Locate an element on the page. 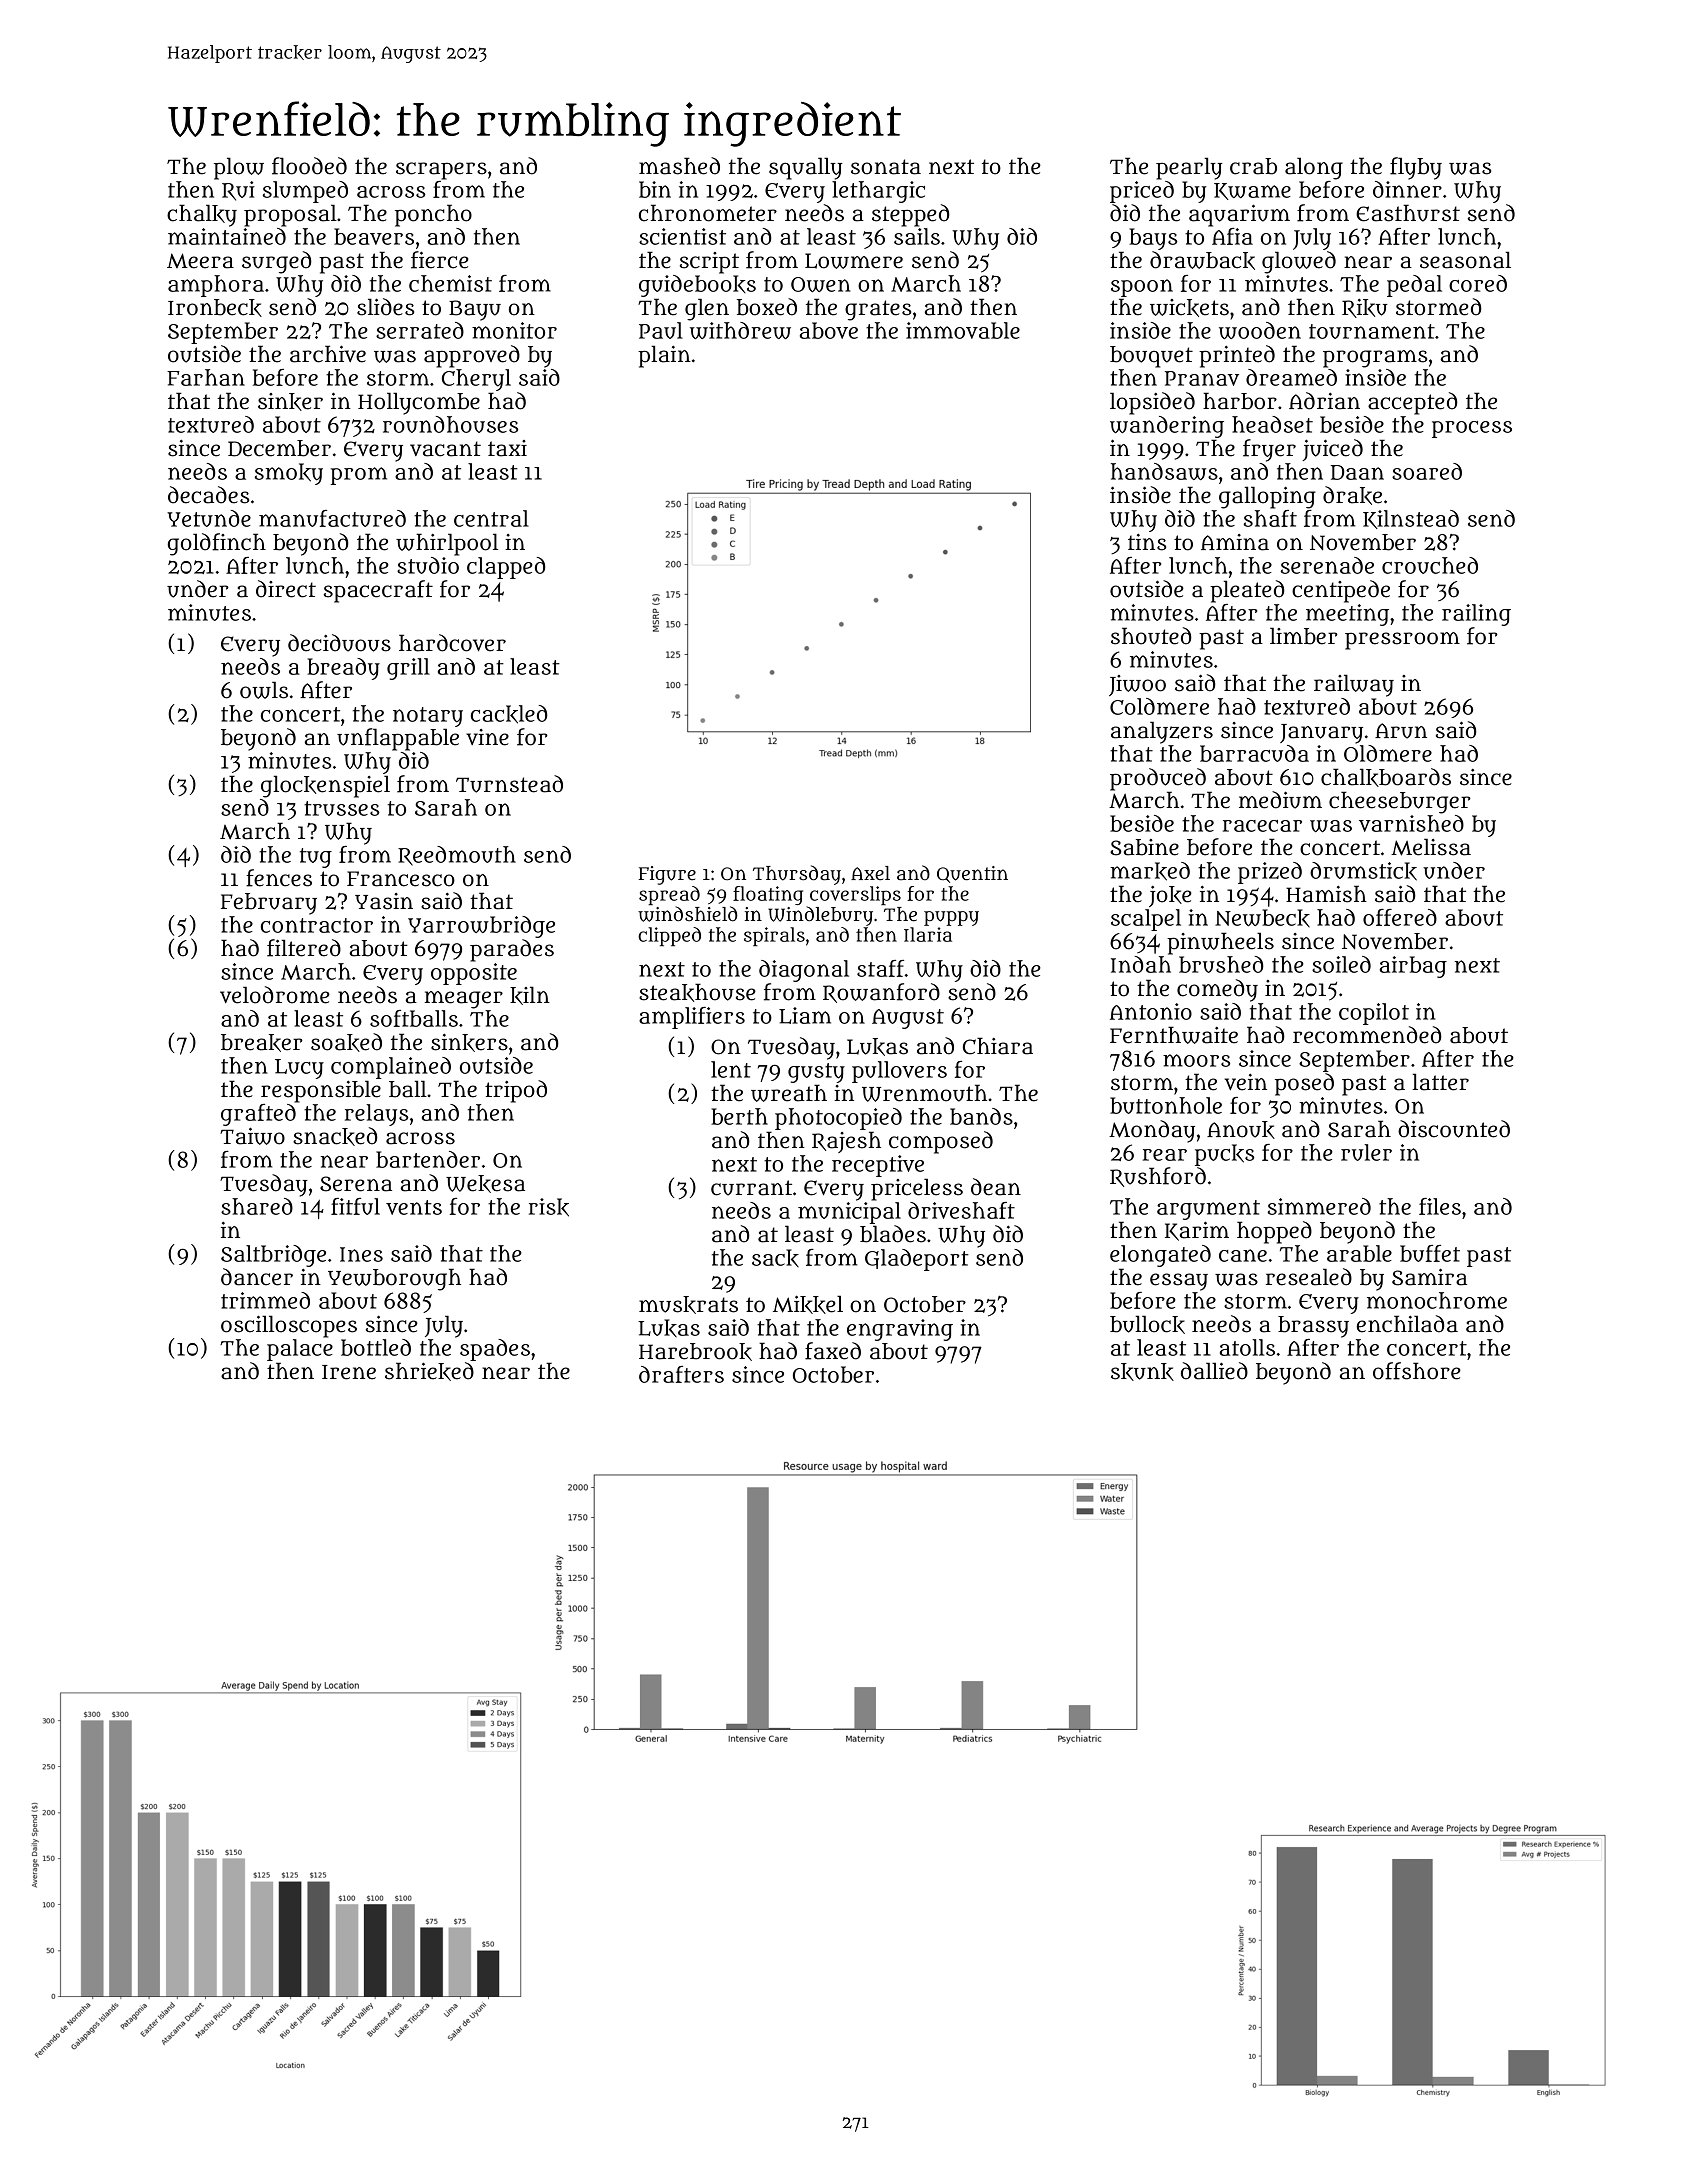 The width and height of the page is (1683, 2178). crouched is located at coordinates (1430, 565).
